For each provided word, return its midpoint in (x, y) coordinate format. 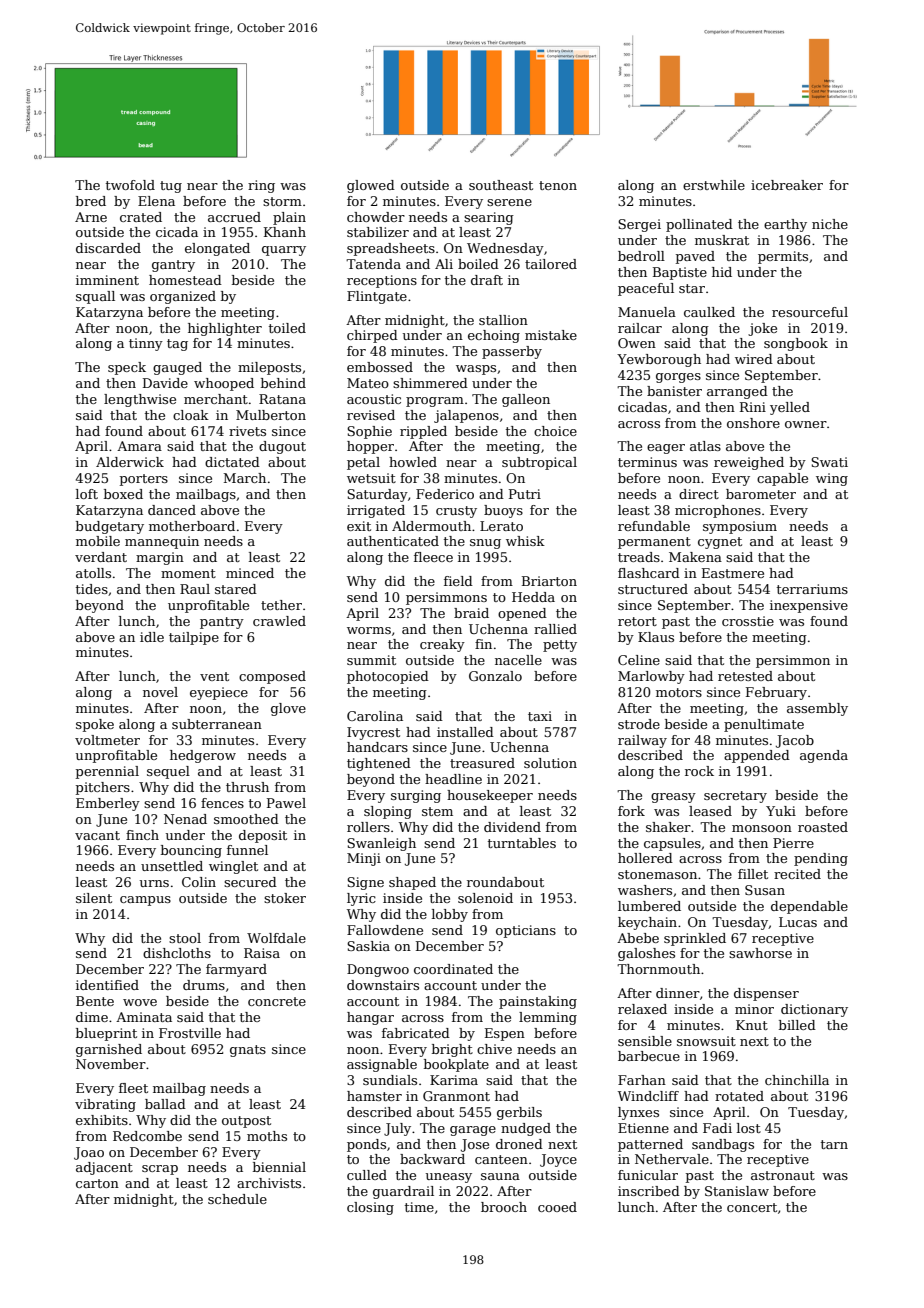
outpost (246, 1122)
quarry (284, 251)
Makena (695, 557)
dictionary (814, 1010)
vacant (97, 835)
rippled (423, 432)
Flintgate (377, 297)
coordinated (453, 969)
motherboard (192, 526)
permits (783, 257)
